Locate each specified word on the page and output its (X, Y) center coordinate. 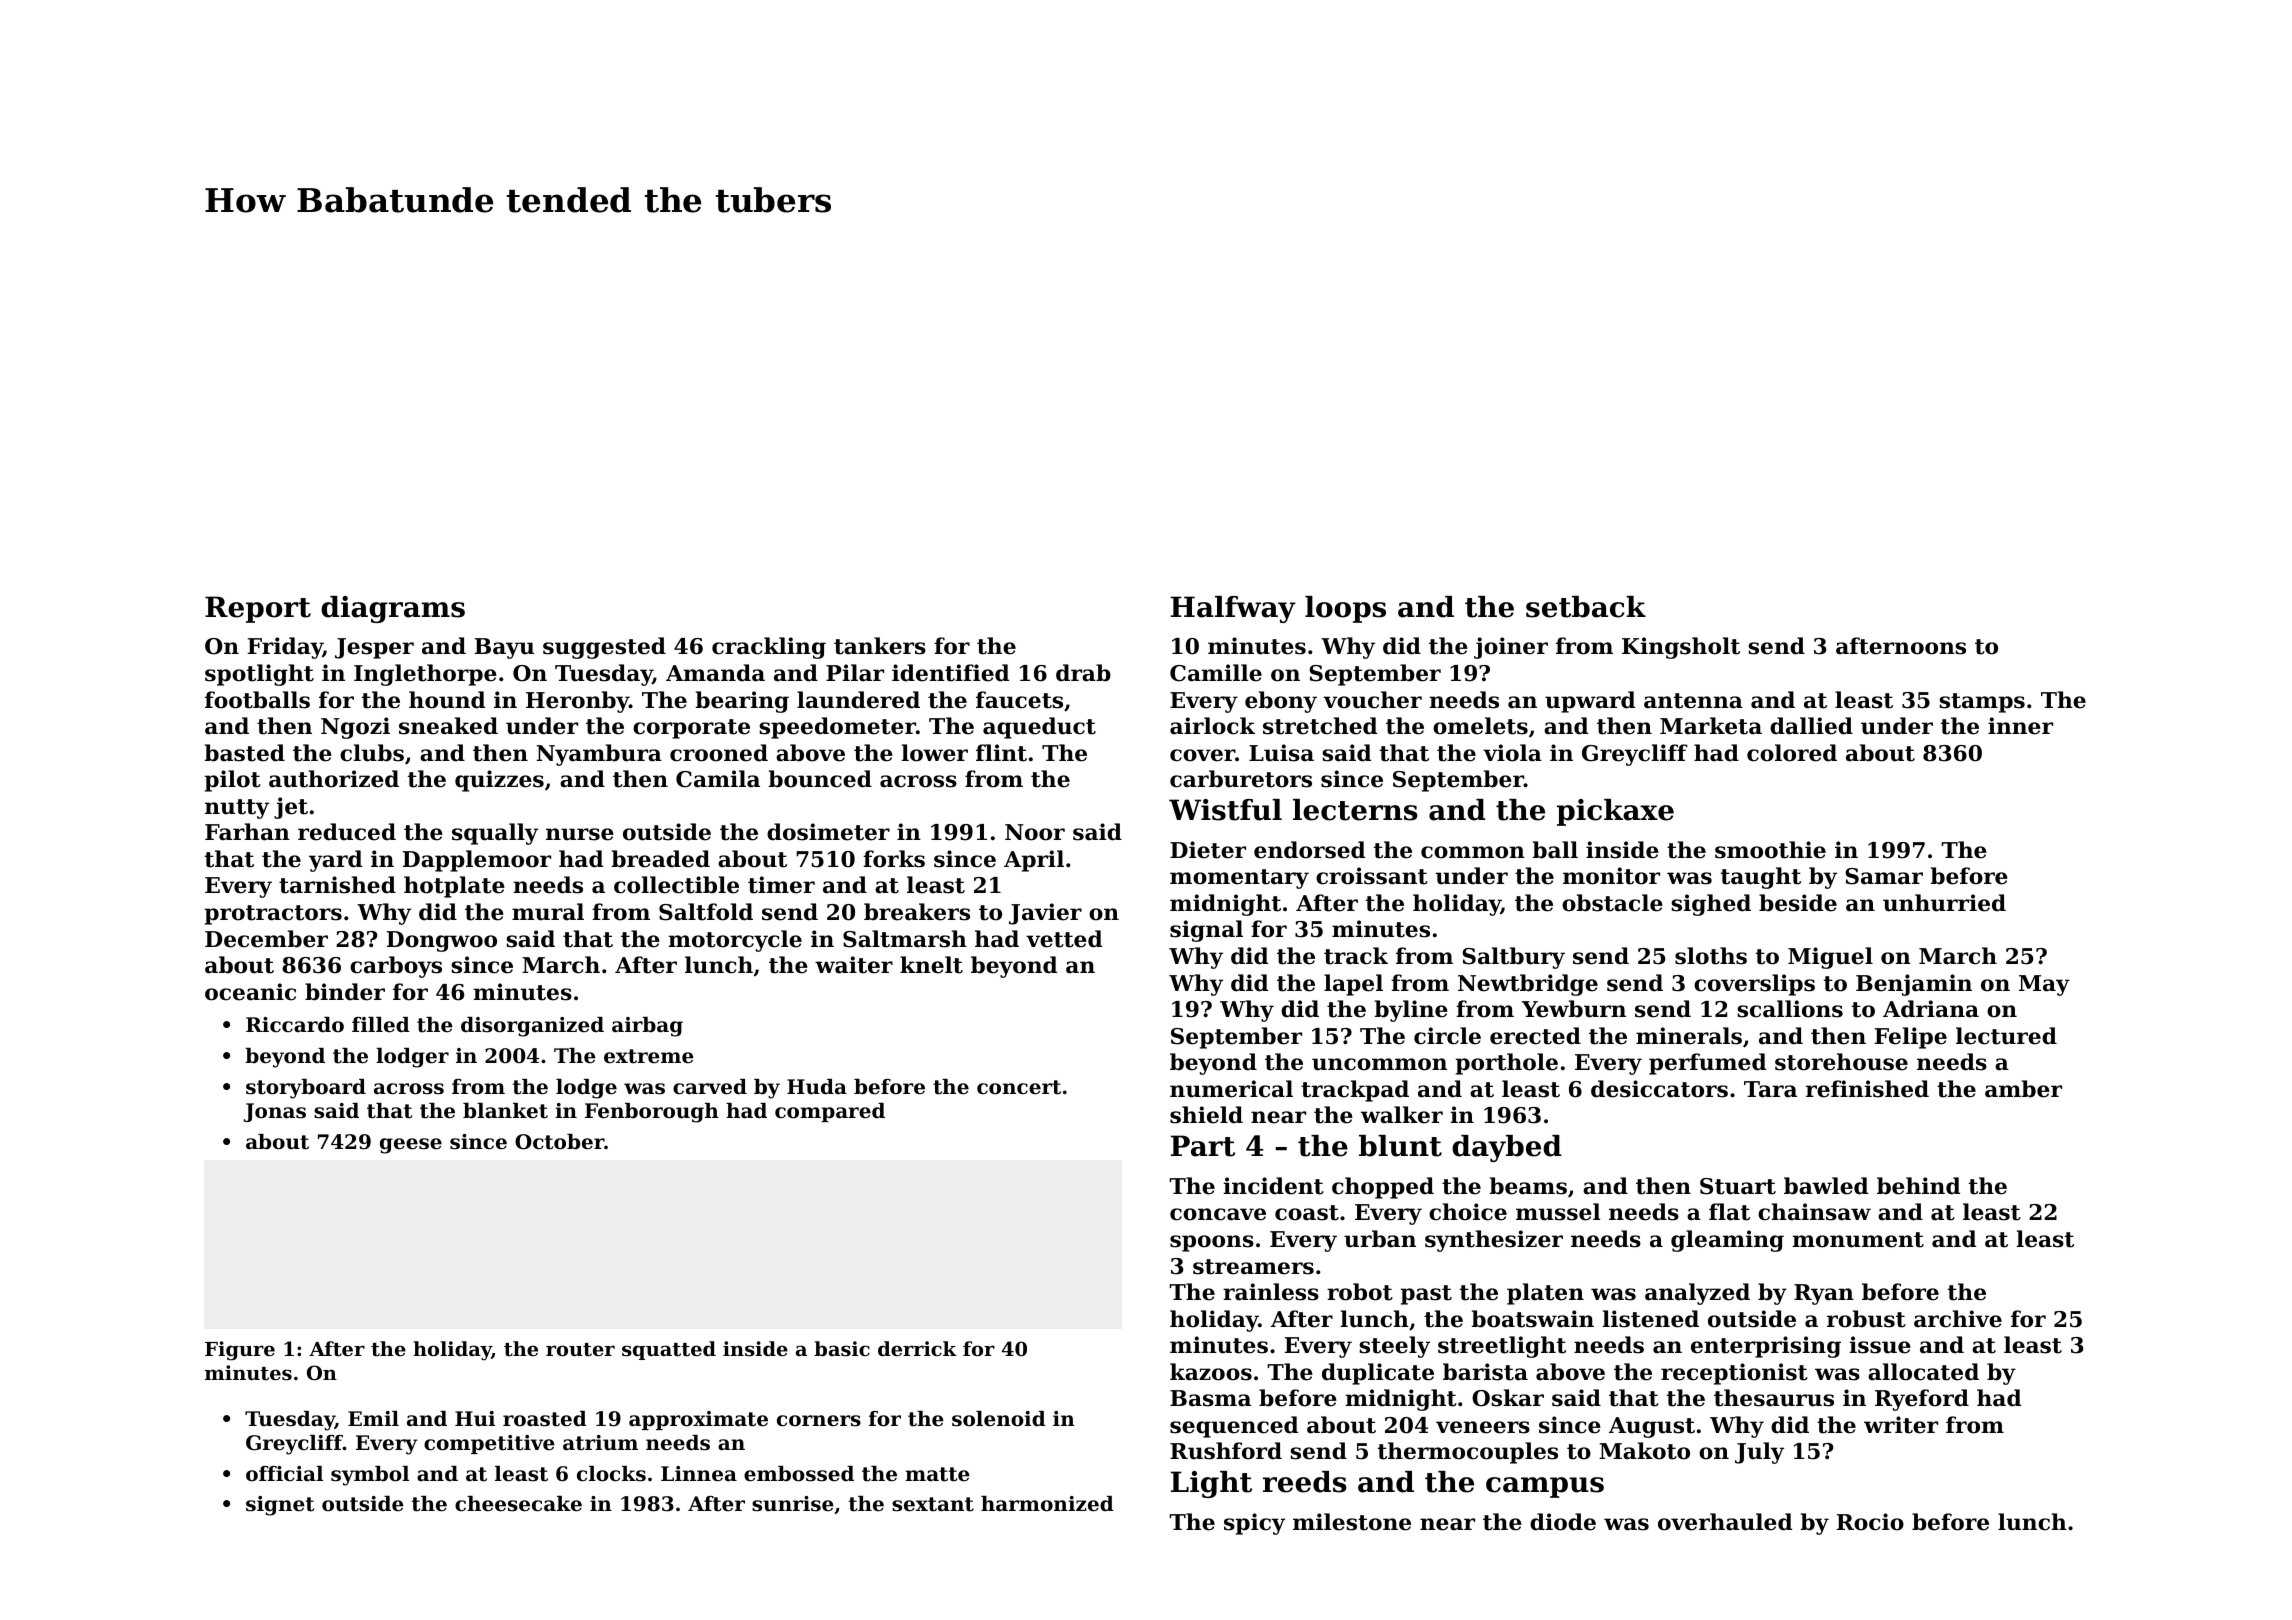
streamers (1253, 1267)
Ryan (1824, 1294)
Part (1203, 1146)
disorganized (532, 1027)
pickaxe (1615, 812)
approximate (698, 1420)
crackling (769, 648)
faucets (1019, 700)
